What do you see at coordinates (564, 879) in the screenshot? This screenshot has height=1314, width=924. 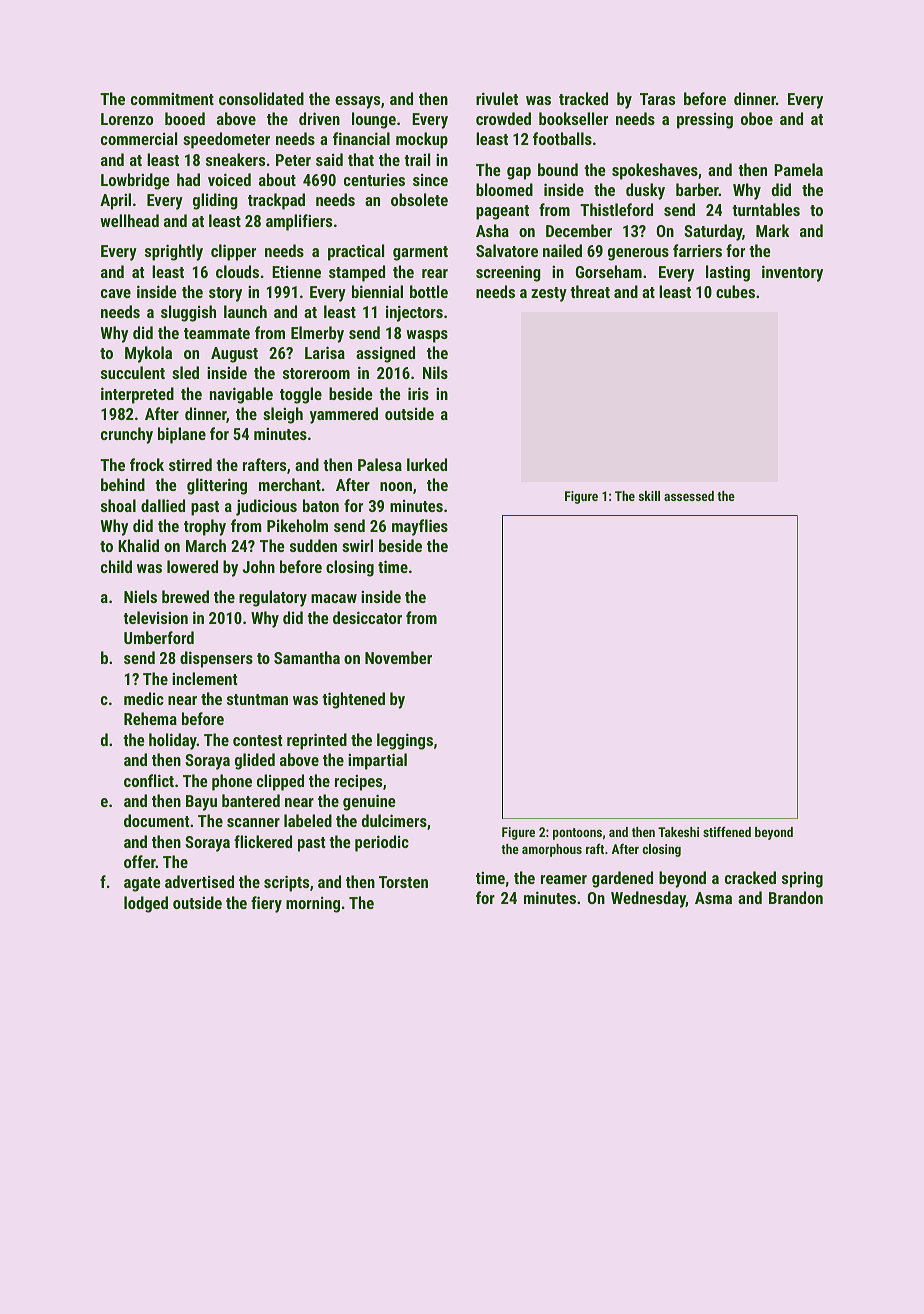 I see `reamer` at bounding box center [564, 879].
